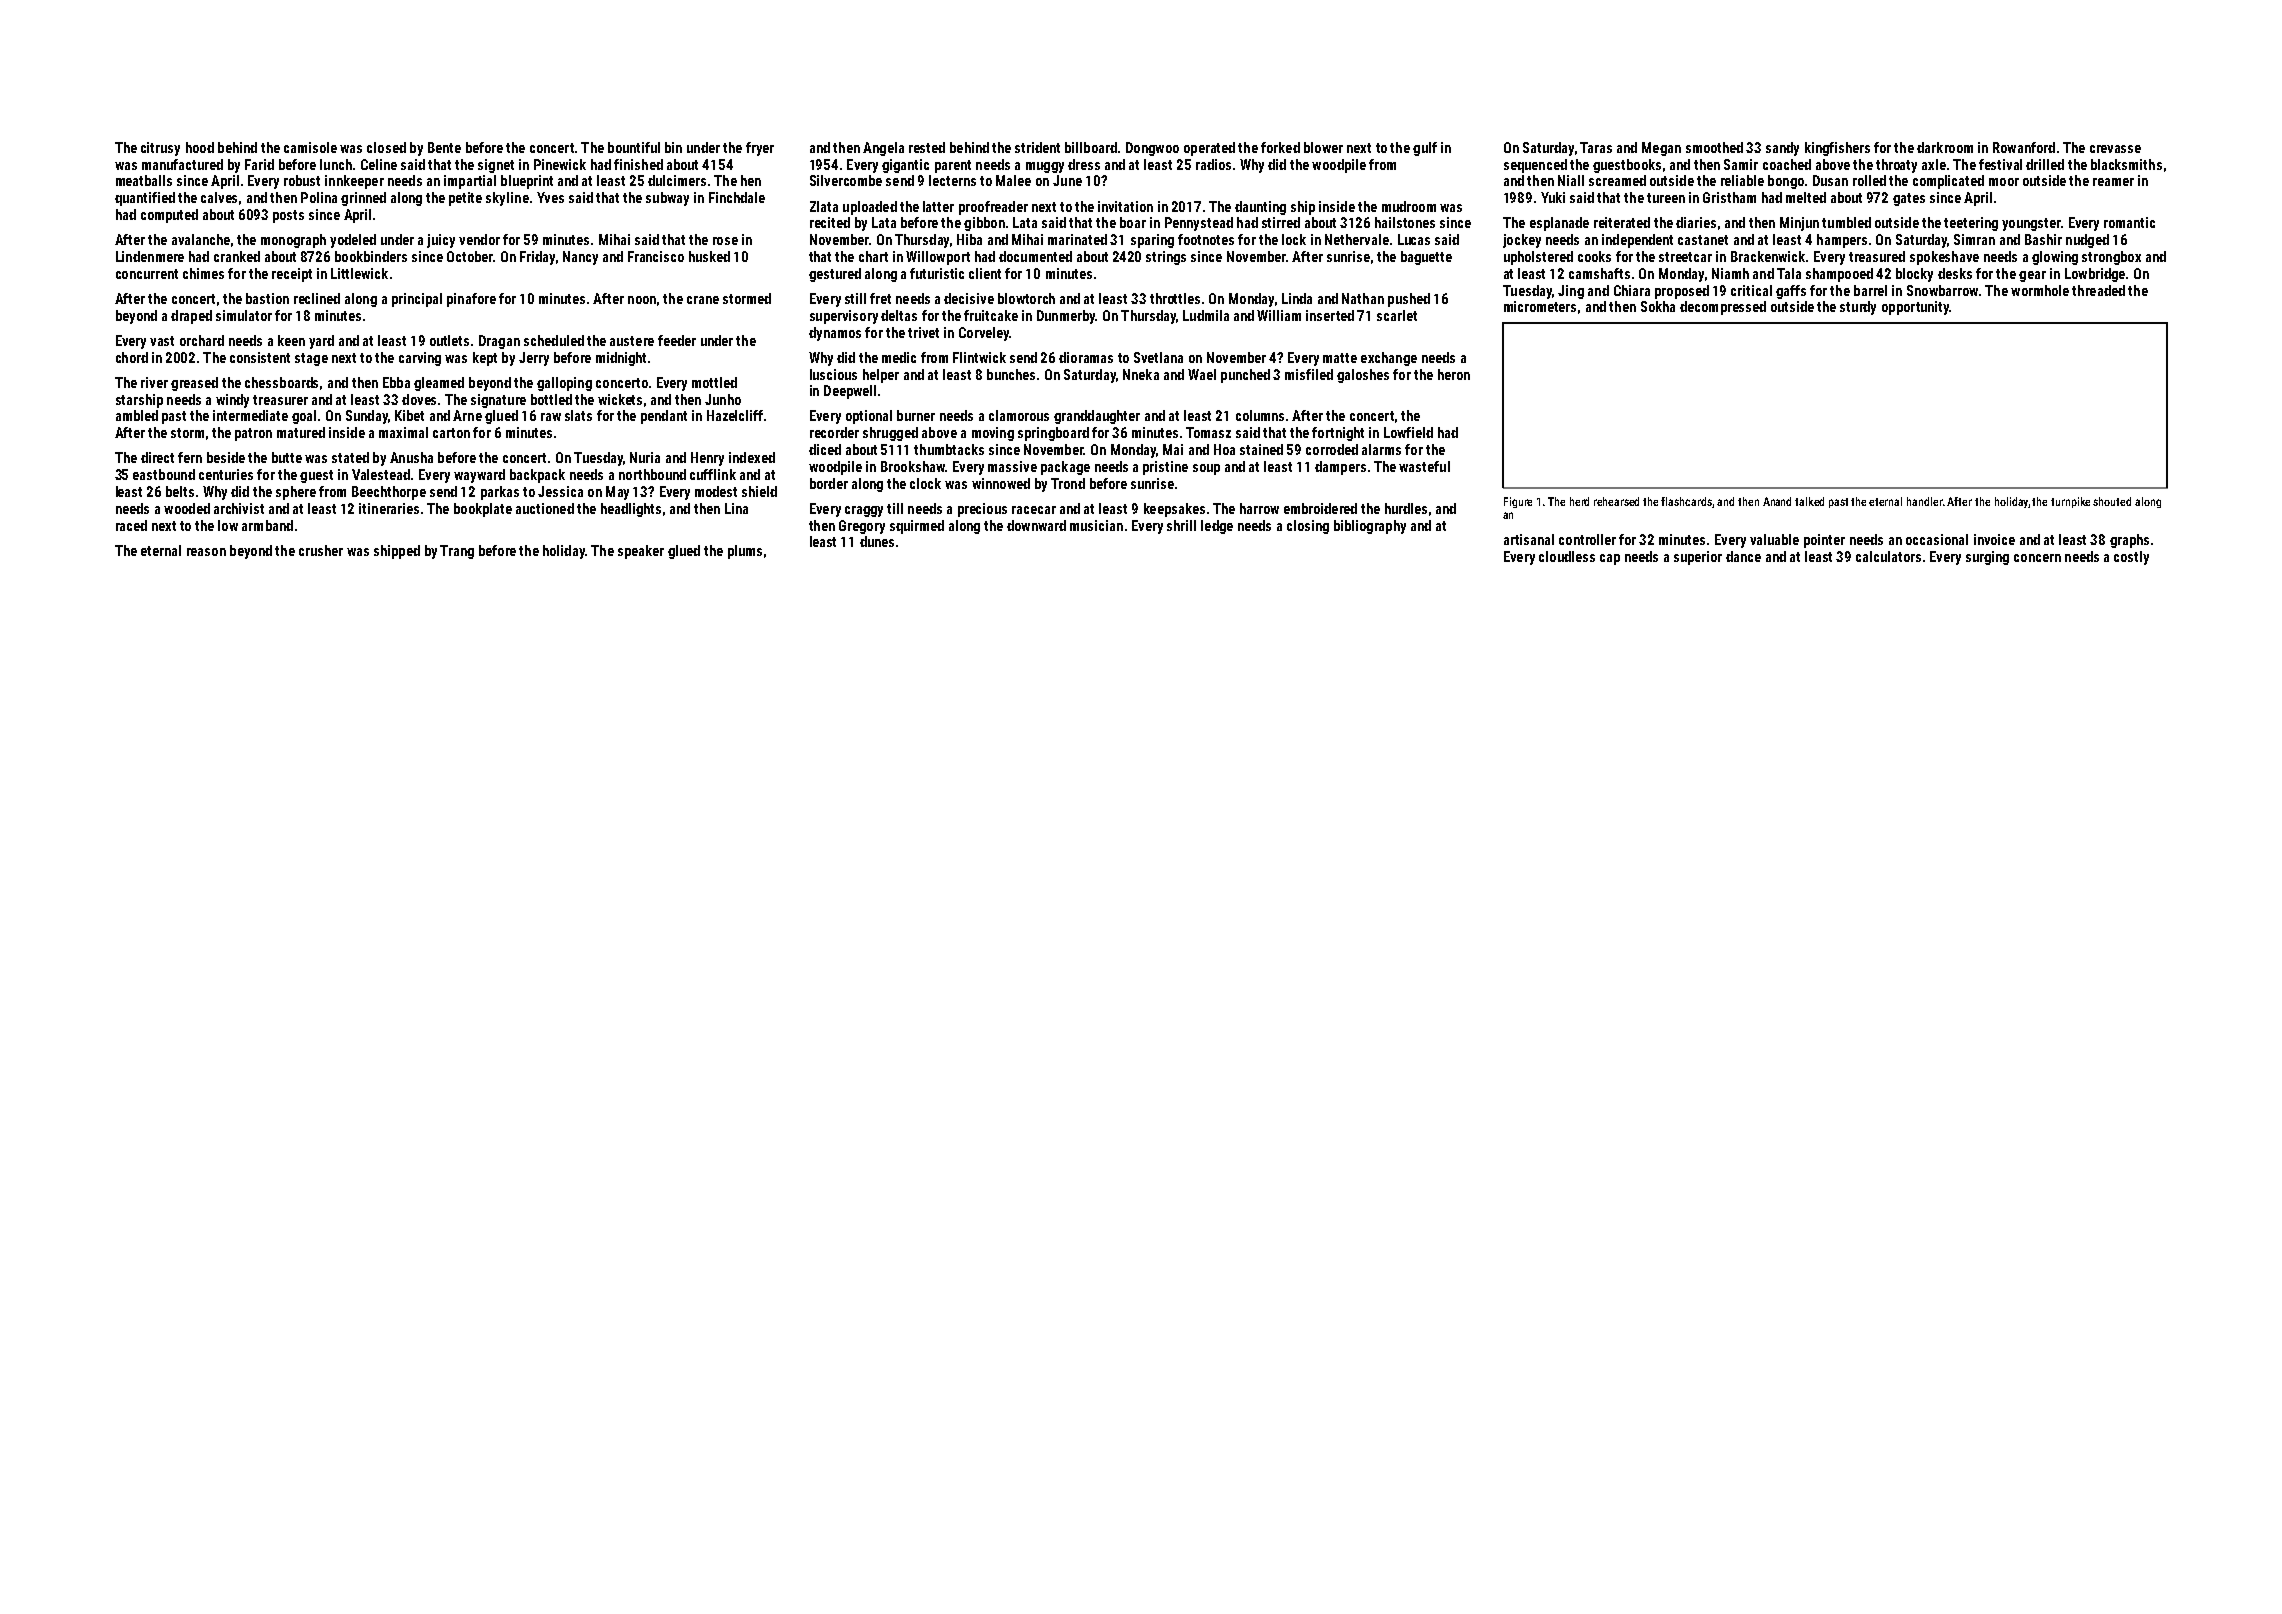  I want to click on Trang, so click(457, 552).
